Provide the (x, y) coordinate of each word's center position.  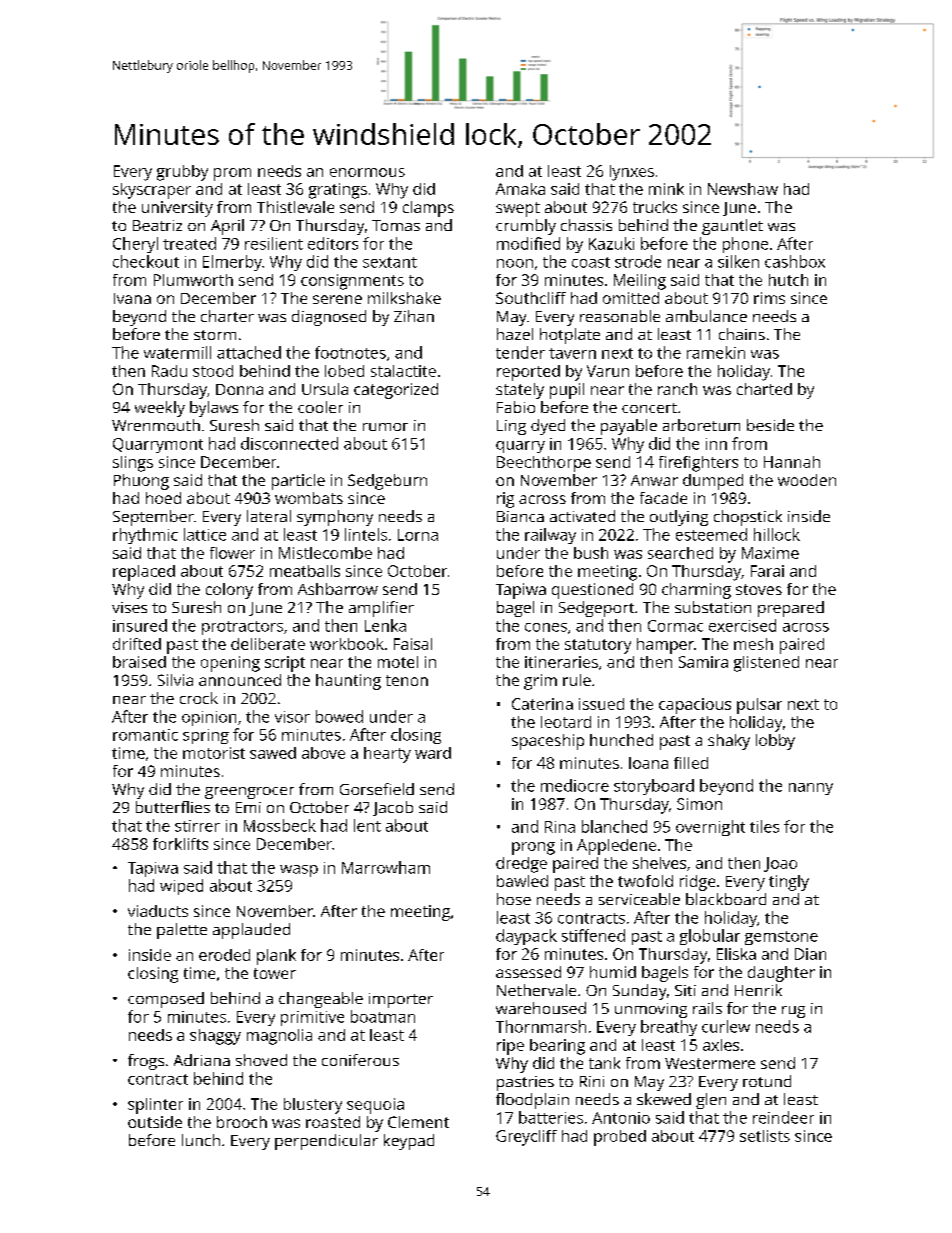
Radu (169, 371)
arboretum (701, 425)
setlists (765, 1136)
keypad (409, 1142)
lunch (201, 1140)
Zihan (414, 316)
